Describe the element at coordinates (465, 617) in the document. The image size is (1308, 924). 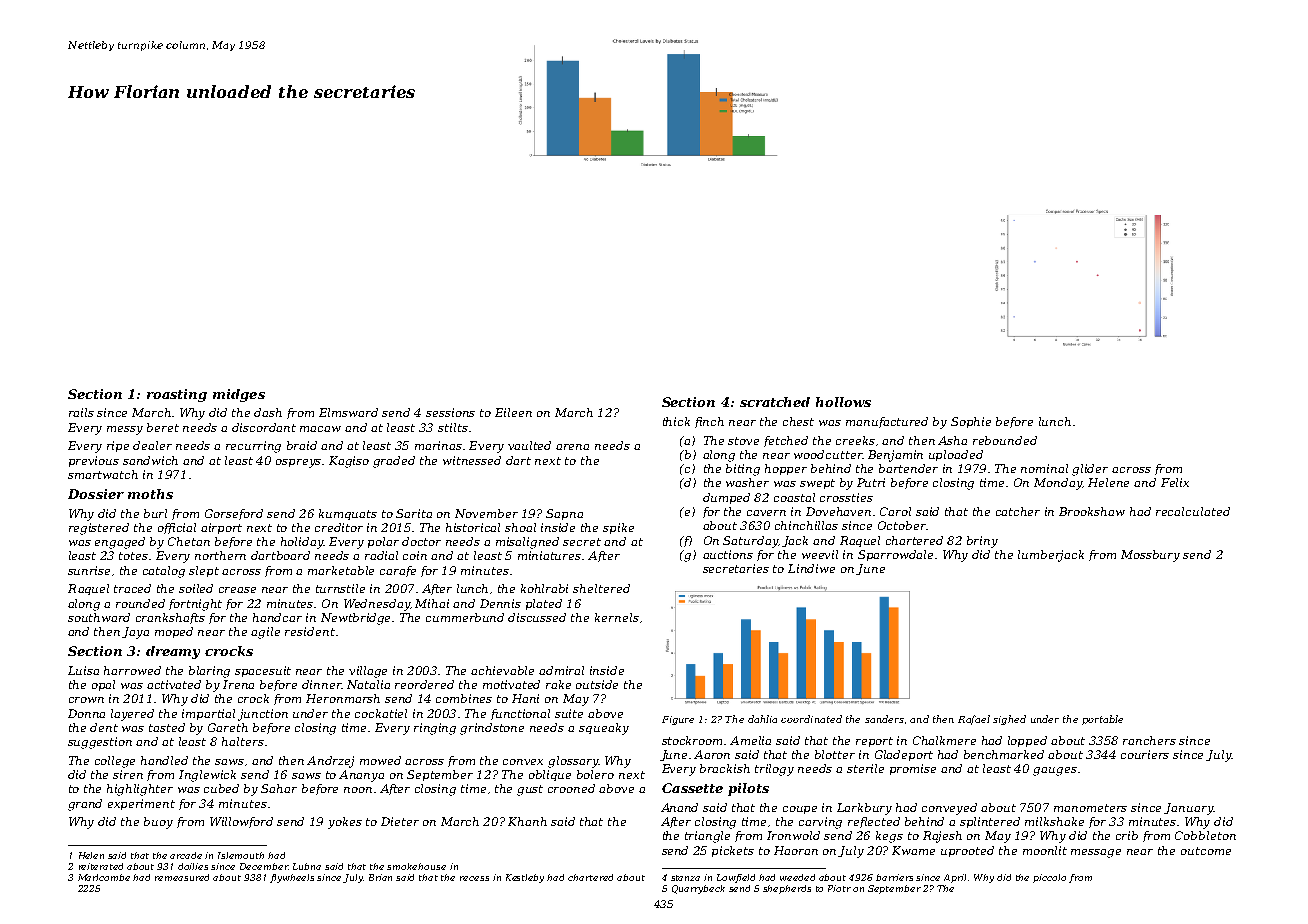
I see `cummerbund` at that location.
